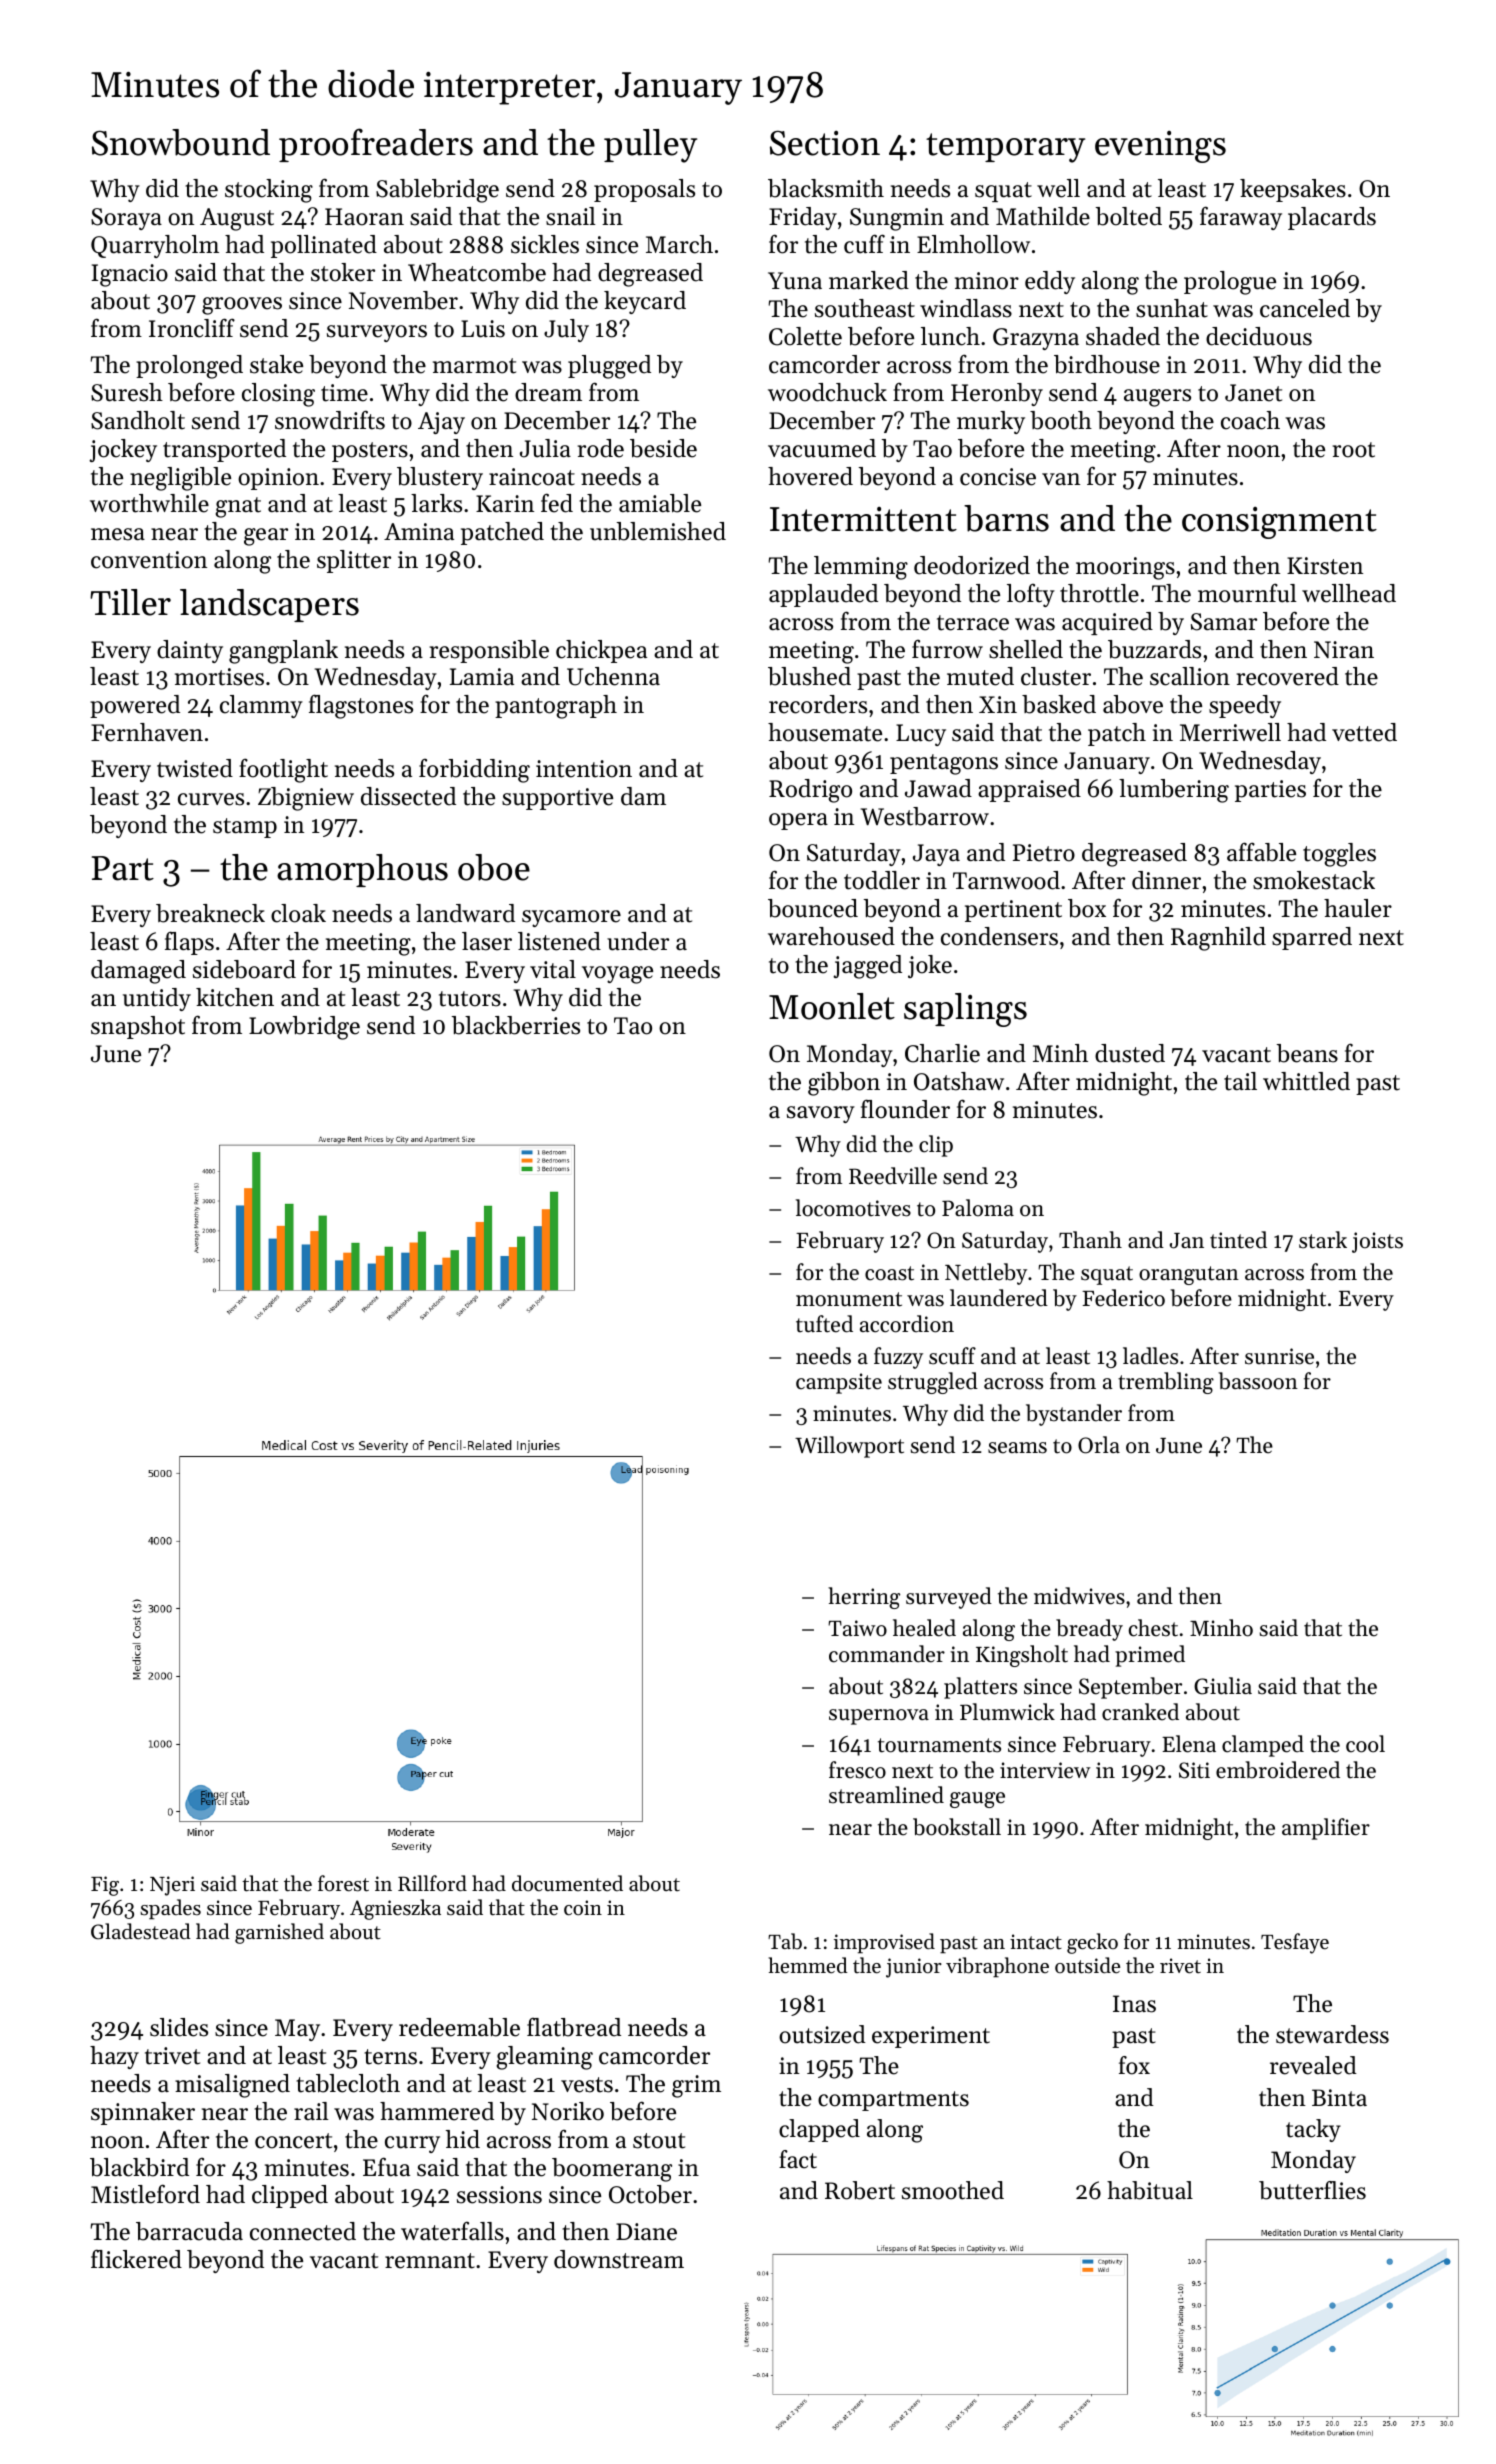  I want to click on root, so click(1354, 450).
